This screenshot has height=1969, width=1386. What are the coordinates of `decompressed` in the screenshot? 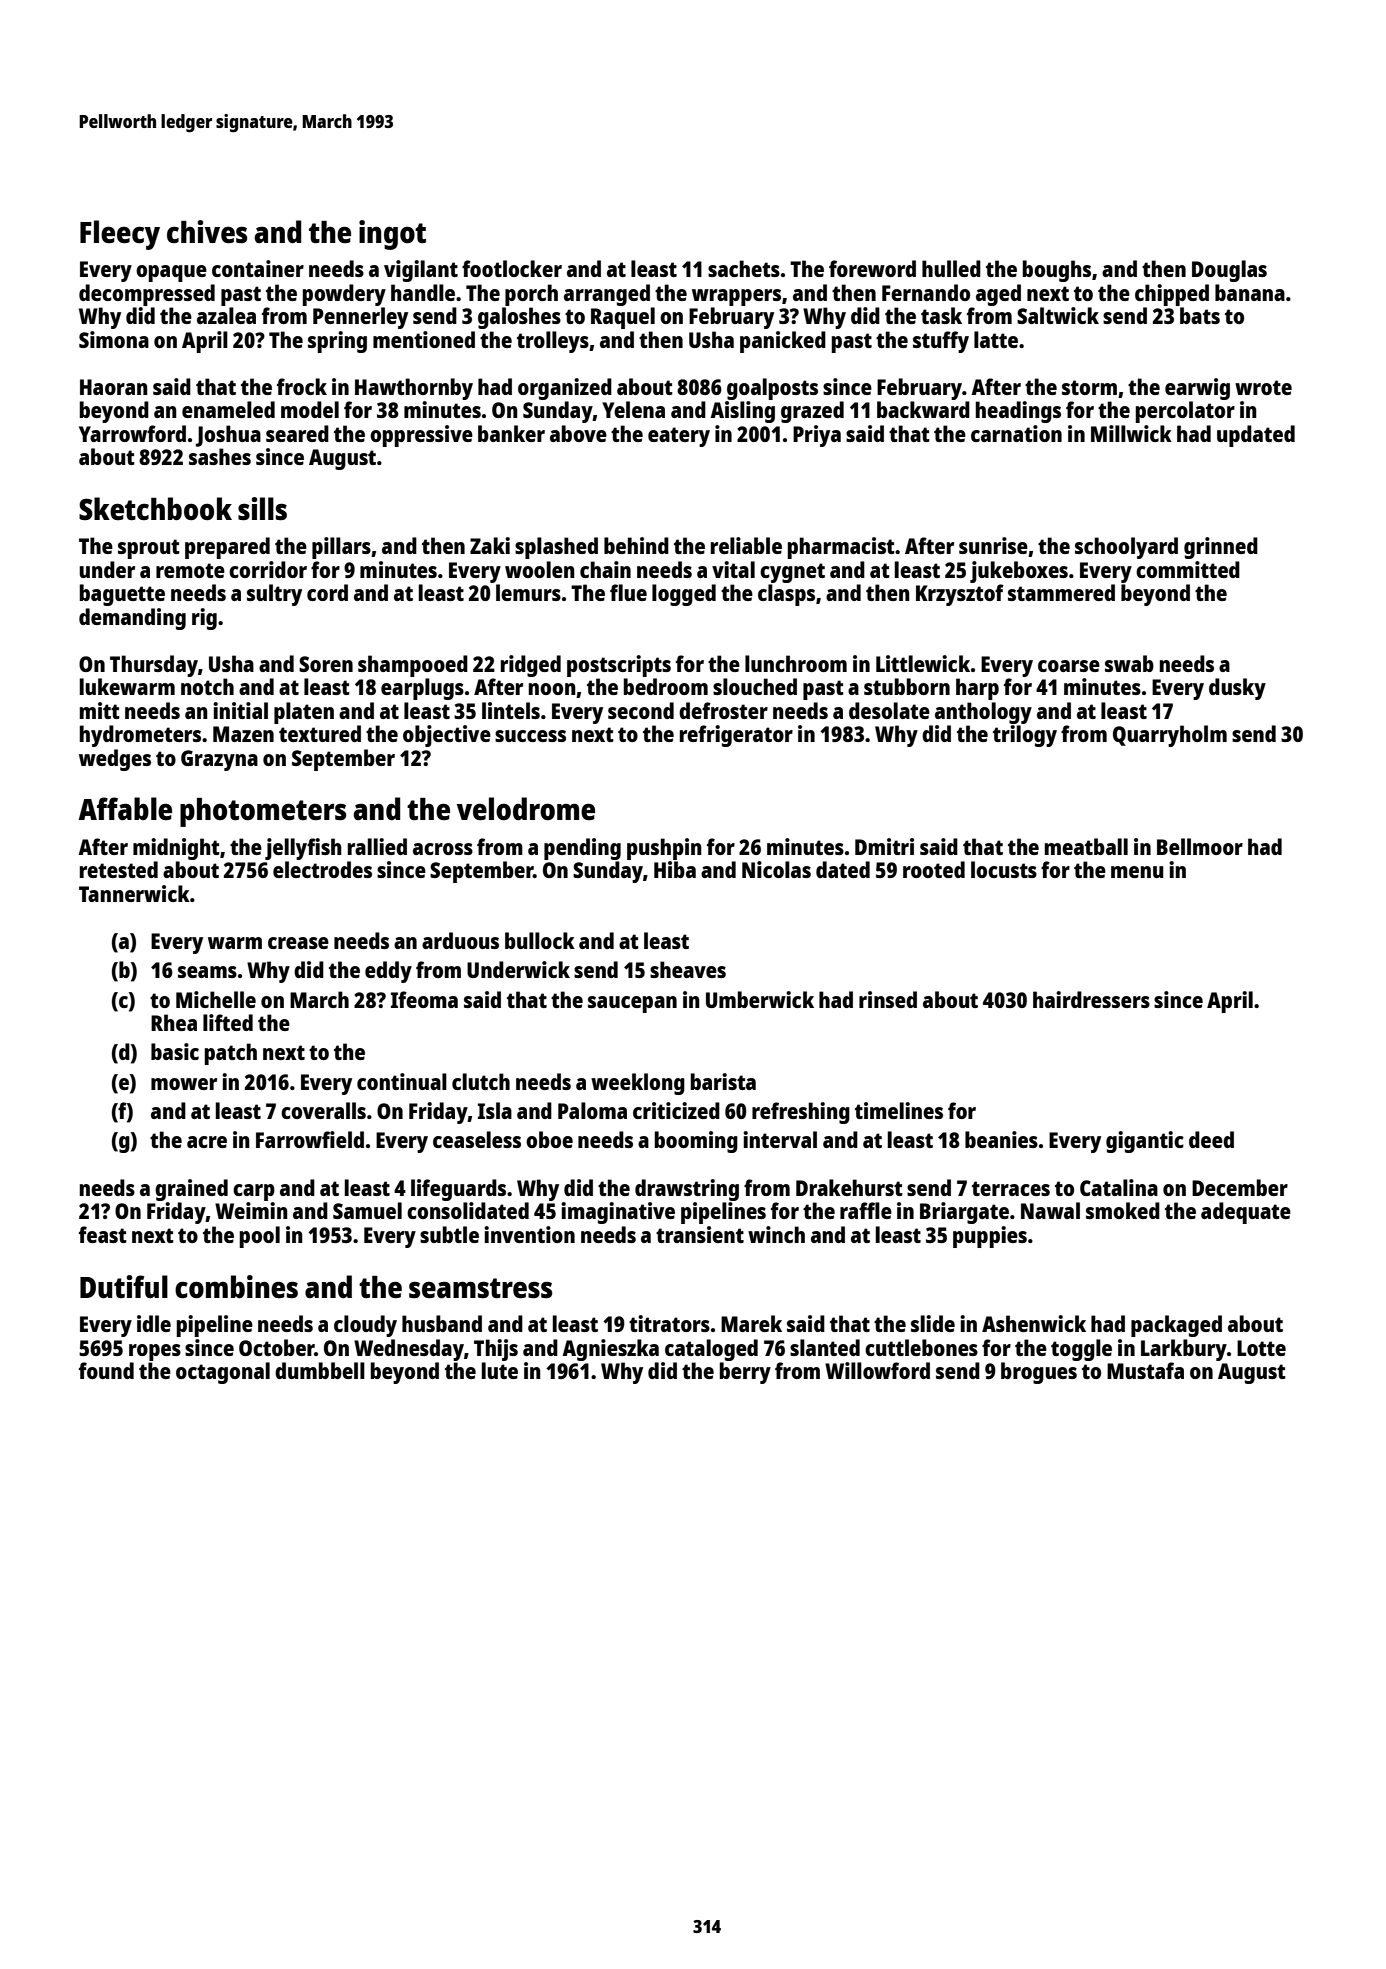 It's located at (147, 295).
